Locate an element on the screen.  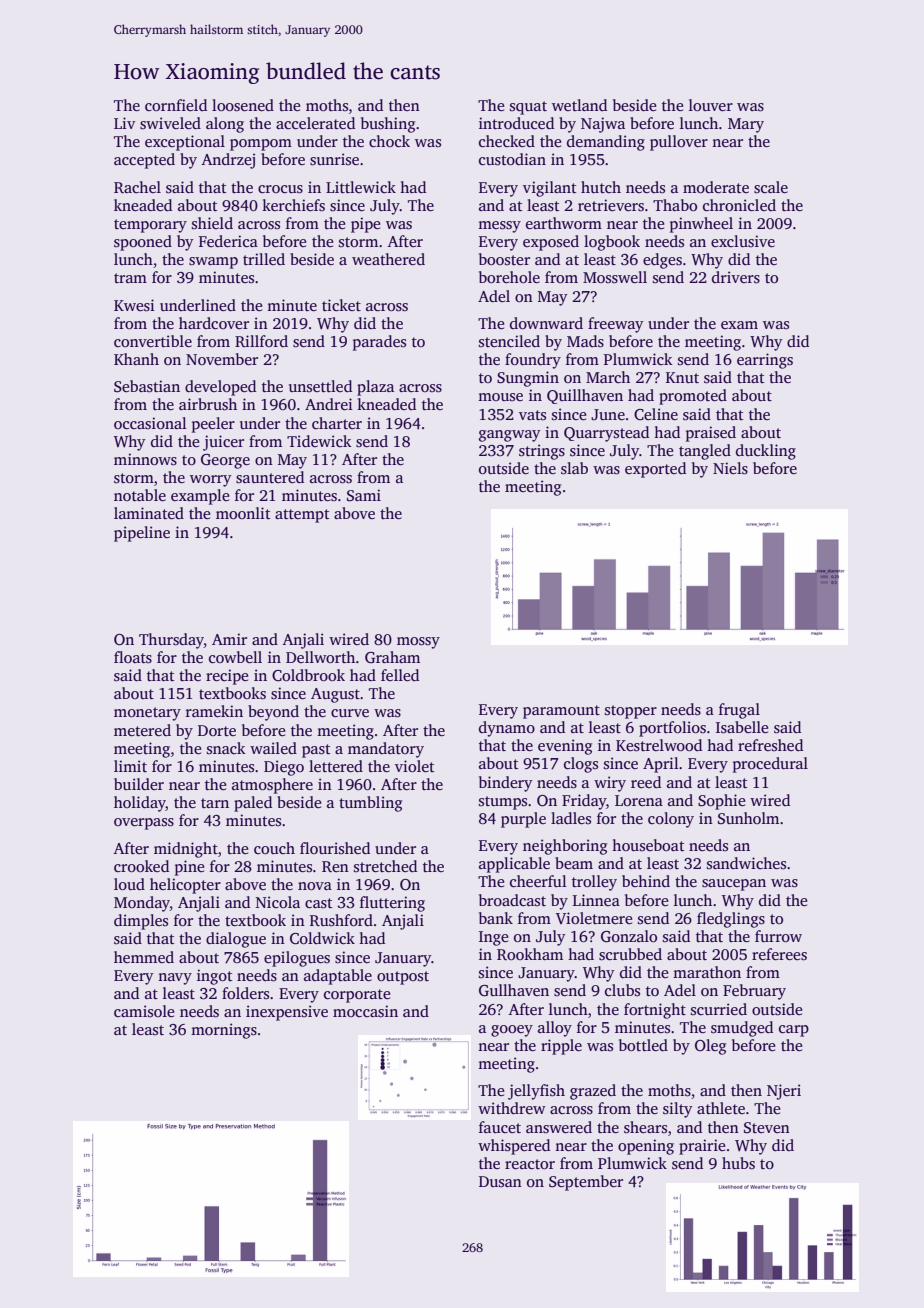
drivers is located at coordinates (736, 277).
